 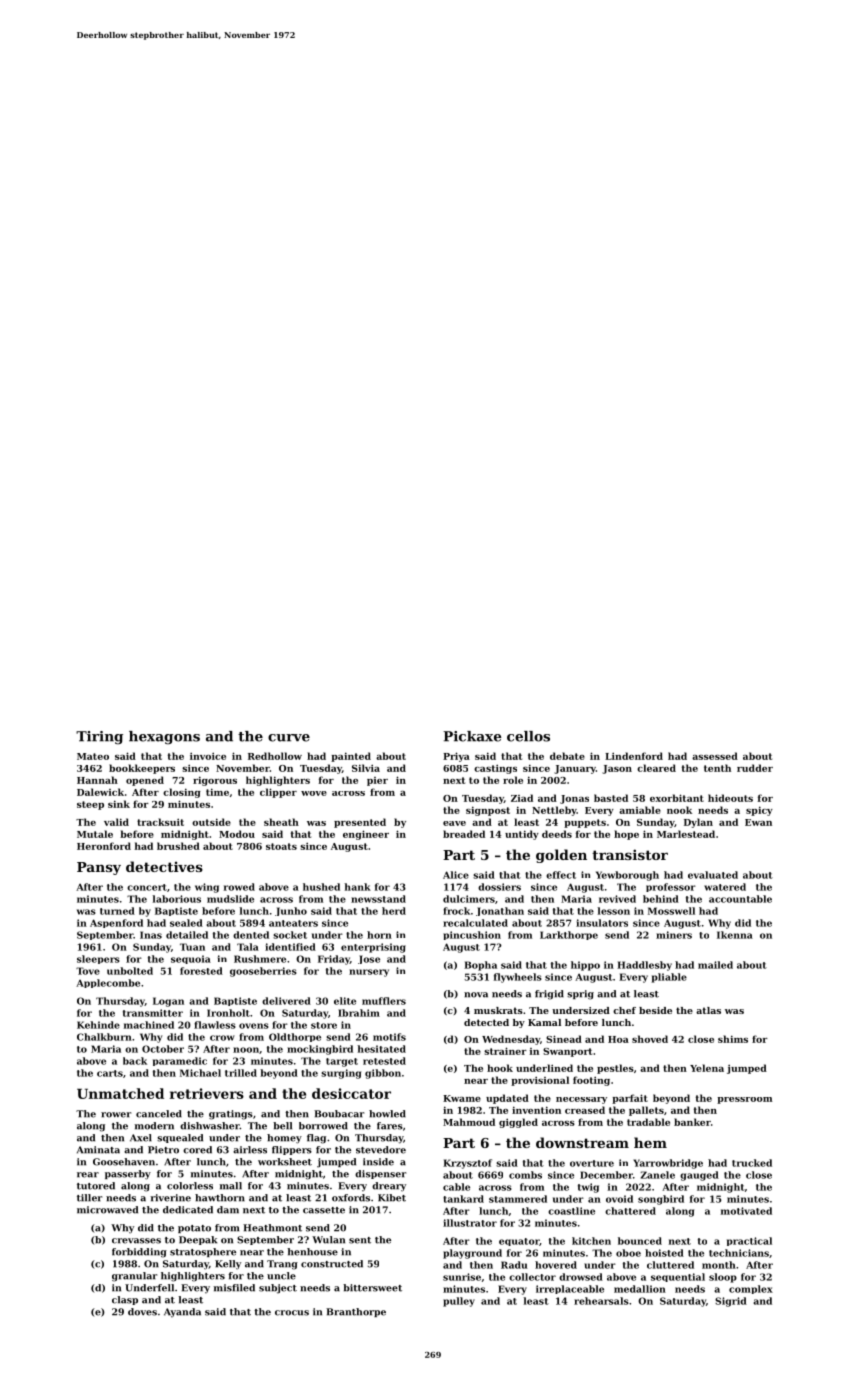 What do you see at coordinates (655, 1010) in the document?
I see `beside` at bounding box center [655, 1010].
